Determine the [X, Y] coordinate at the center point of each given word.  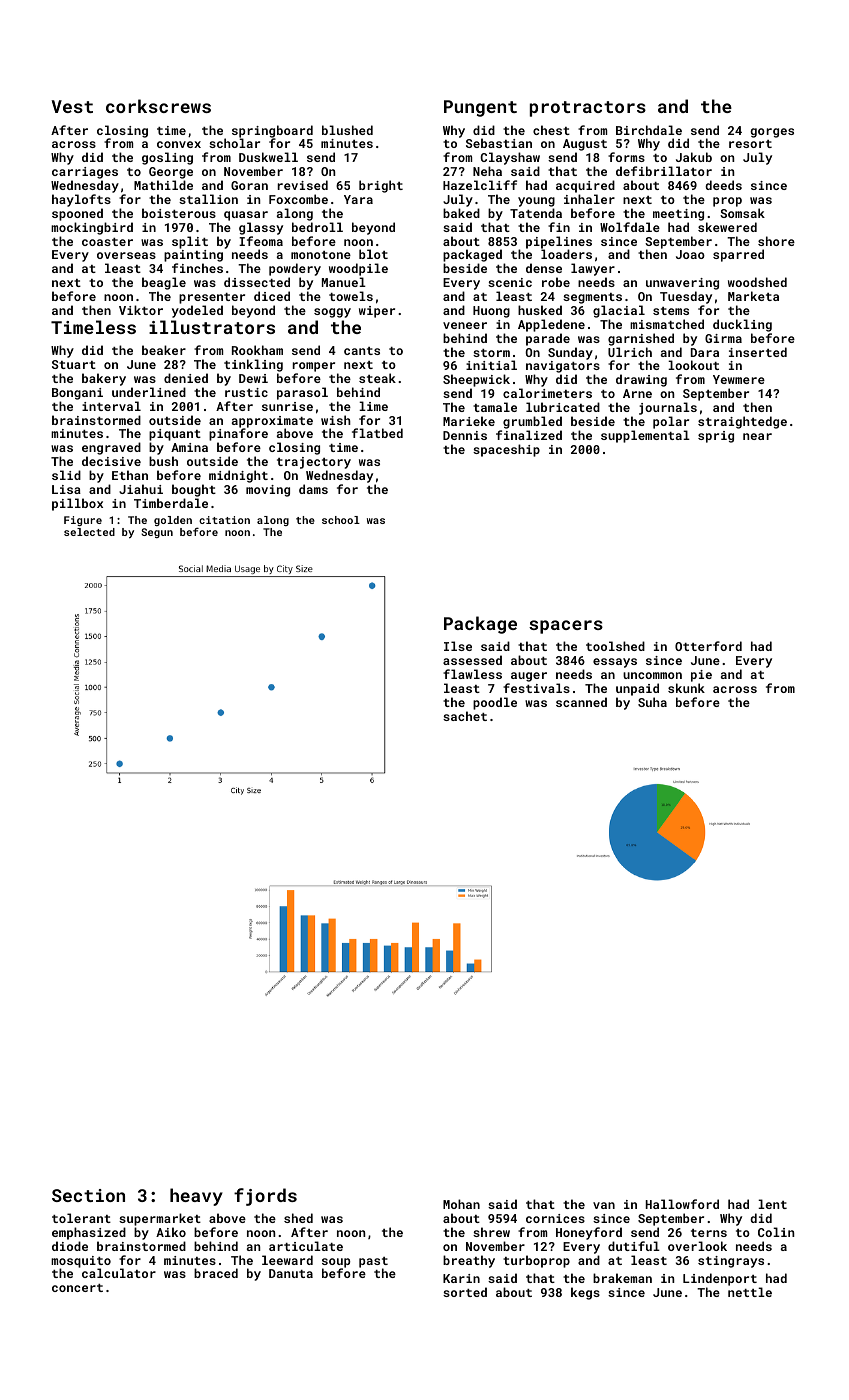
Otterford [708, 646]
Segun [157, 533]
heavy [196, 1197]
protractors [588, 109]
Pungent [480, 108]
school [341, 520]
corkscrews [158, 106]
